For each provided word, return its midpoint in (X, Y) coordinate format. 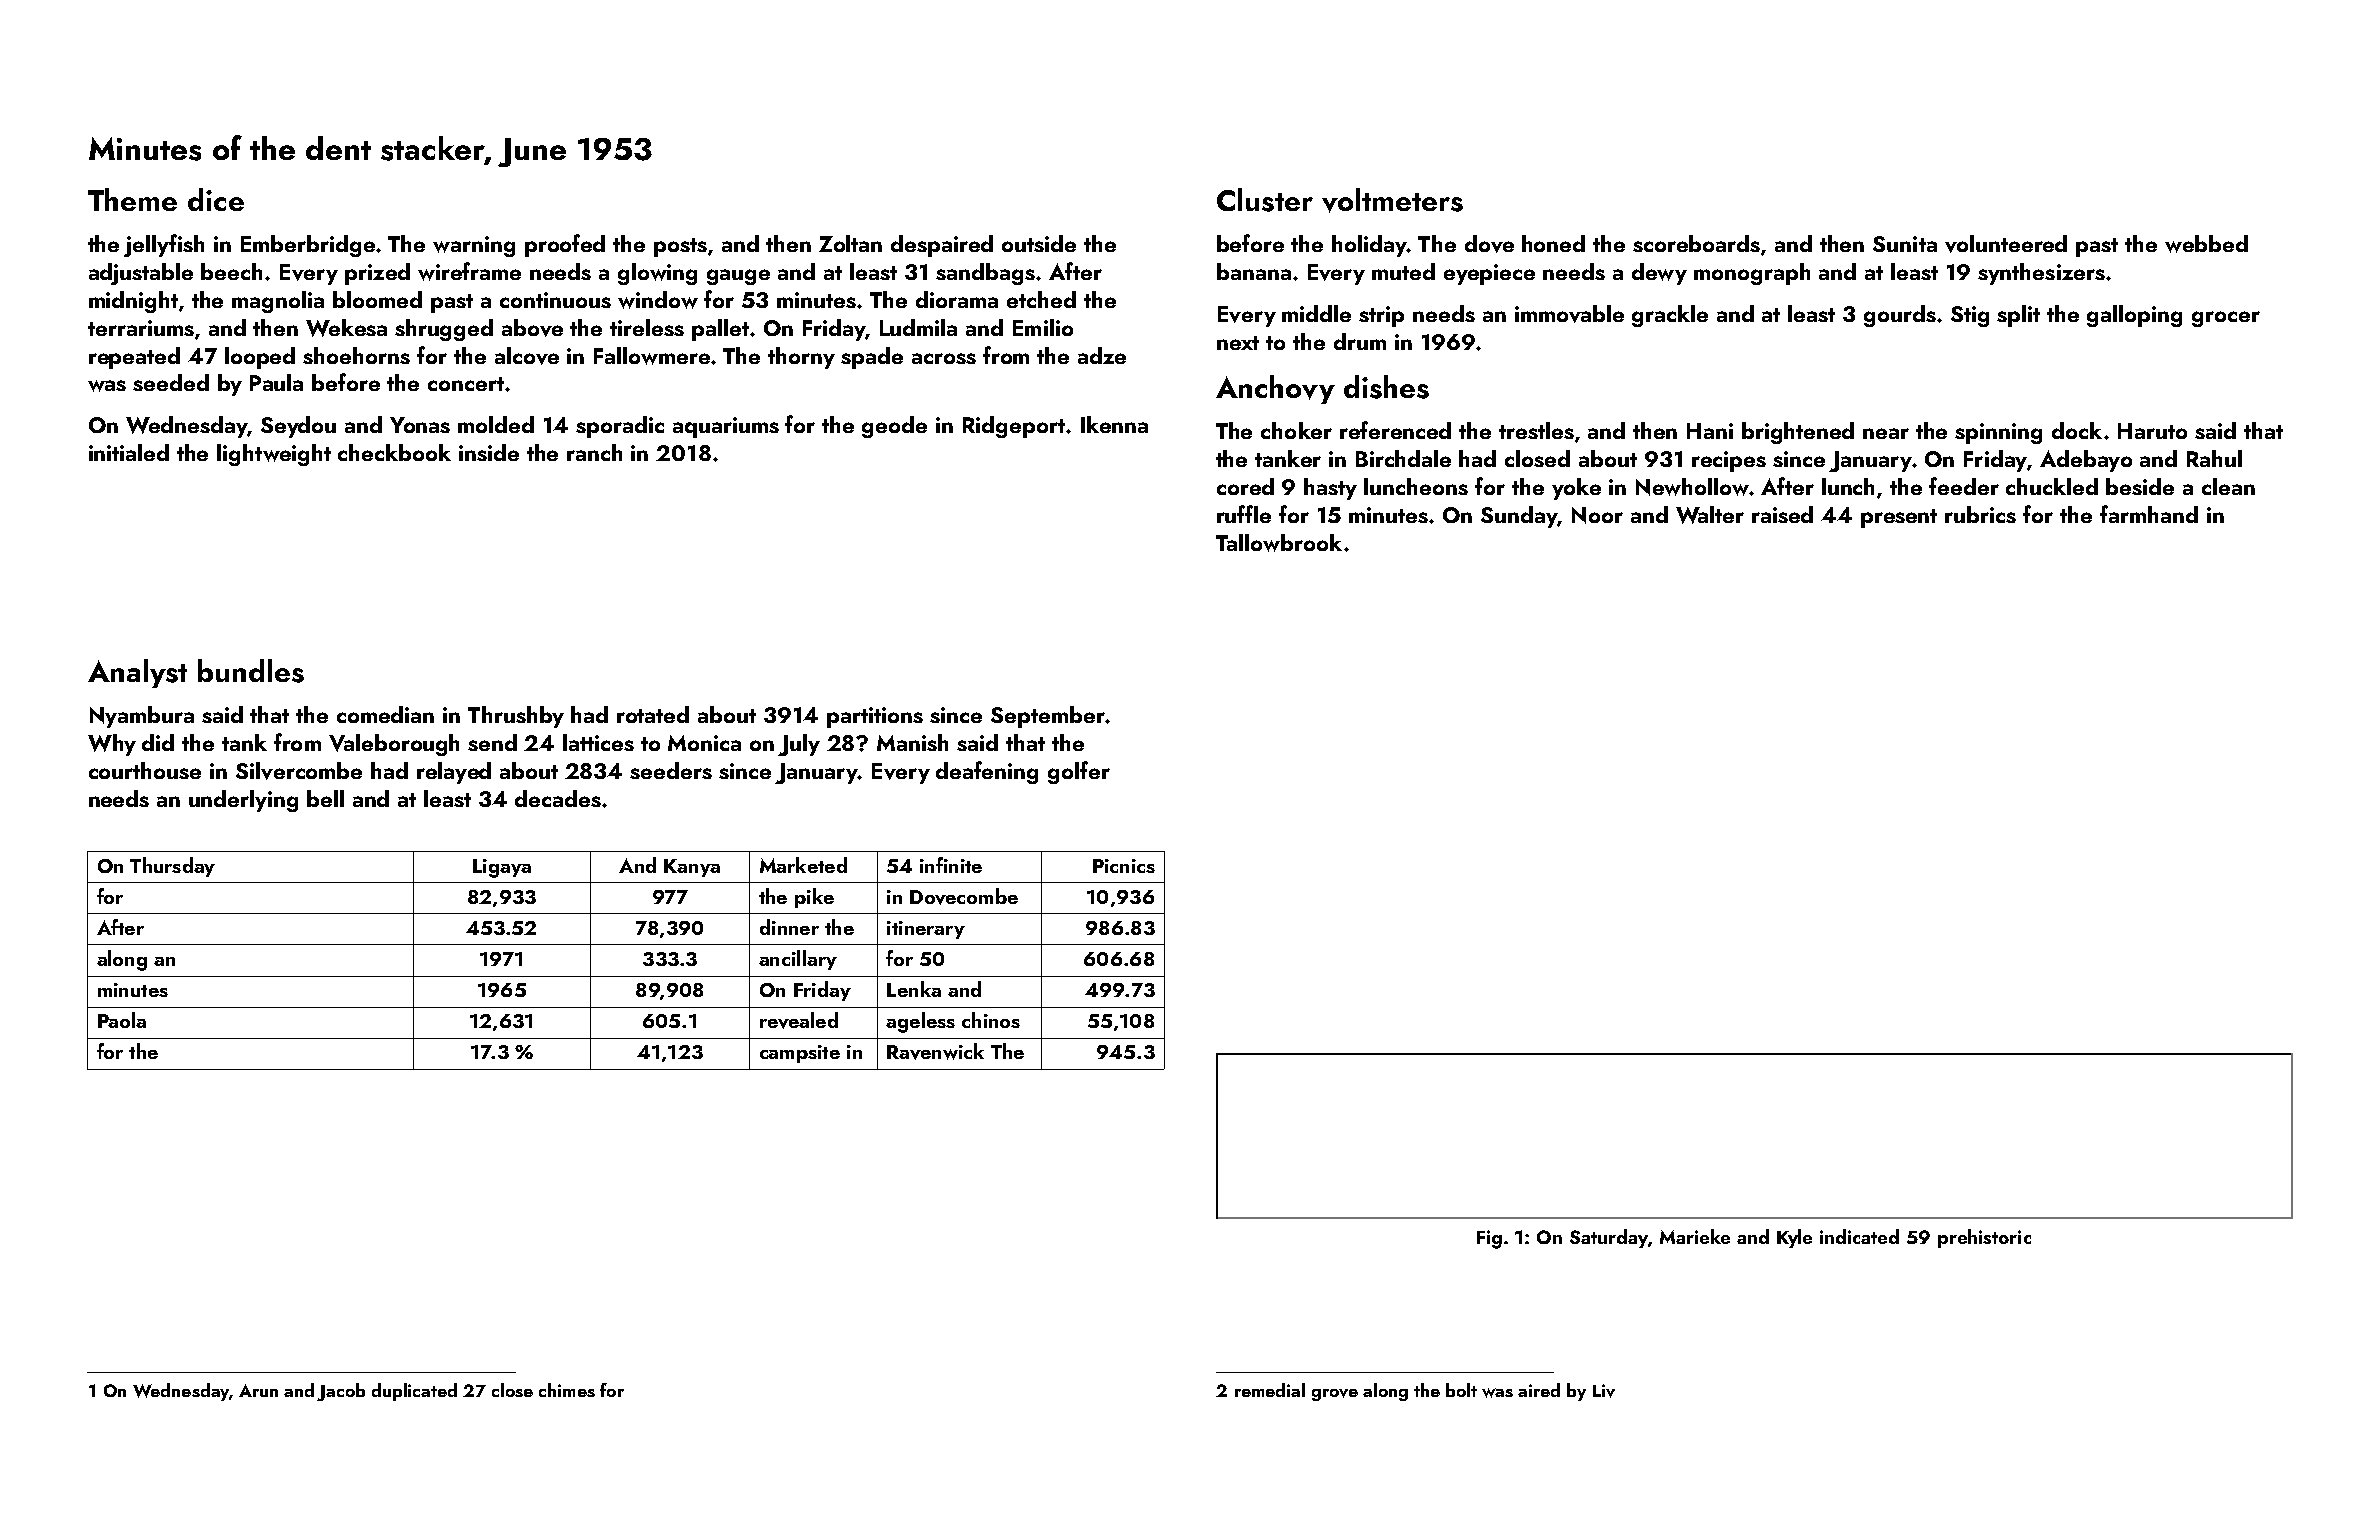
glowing (657, 274)
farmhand (2149, 514)
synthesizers (2041, 274)
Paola (122, 1020)
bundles (251, 671)
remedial (1270, 1390)
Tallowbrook (1279, 543)
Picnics (1124, 866)
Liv (1604, 1391)
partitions (875, 717)
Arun (258, 1390)
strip (1381, 316)
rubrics (1980, 514)
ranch (594, 452)
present (1899, 518)
